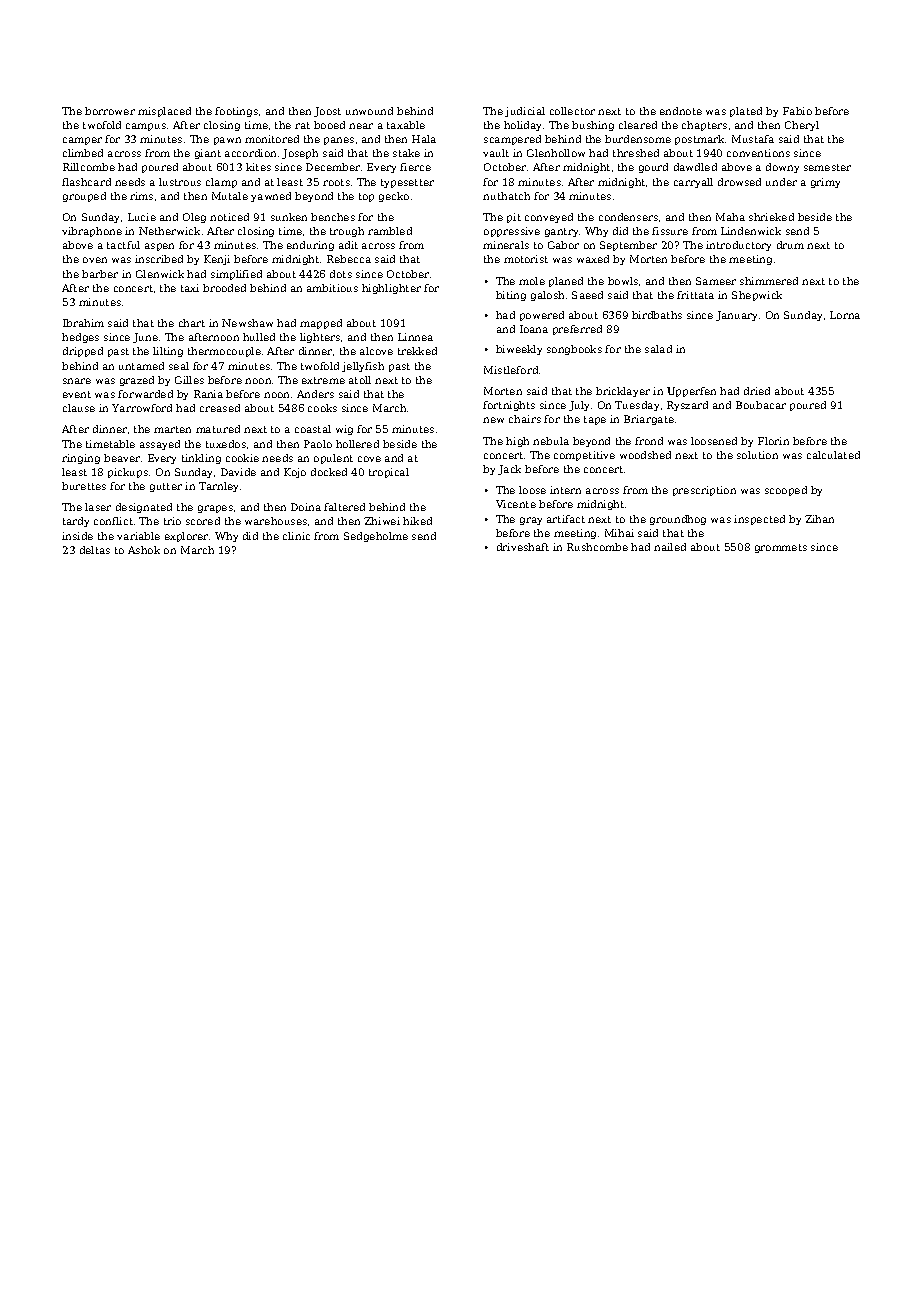 The width and height of the page is (924, 1308). What do you see at coordinates (797, 111) in the page?
I see `Fabio` at bounding box center [797, 111].
